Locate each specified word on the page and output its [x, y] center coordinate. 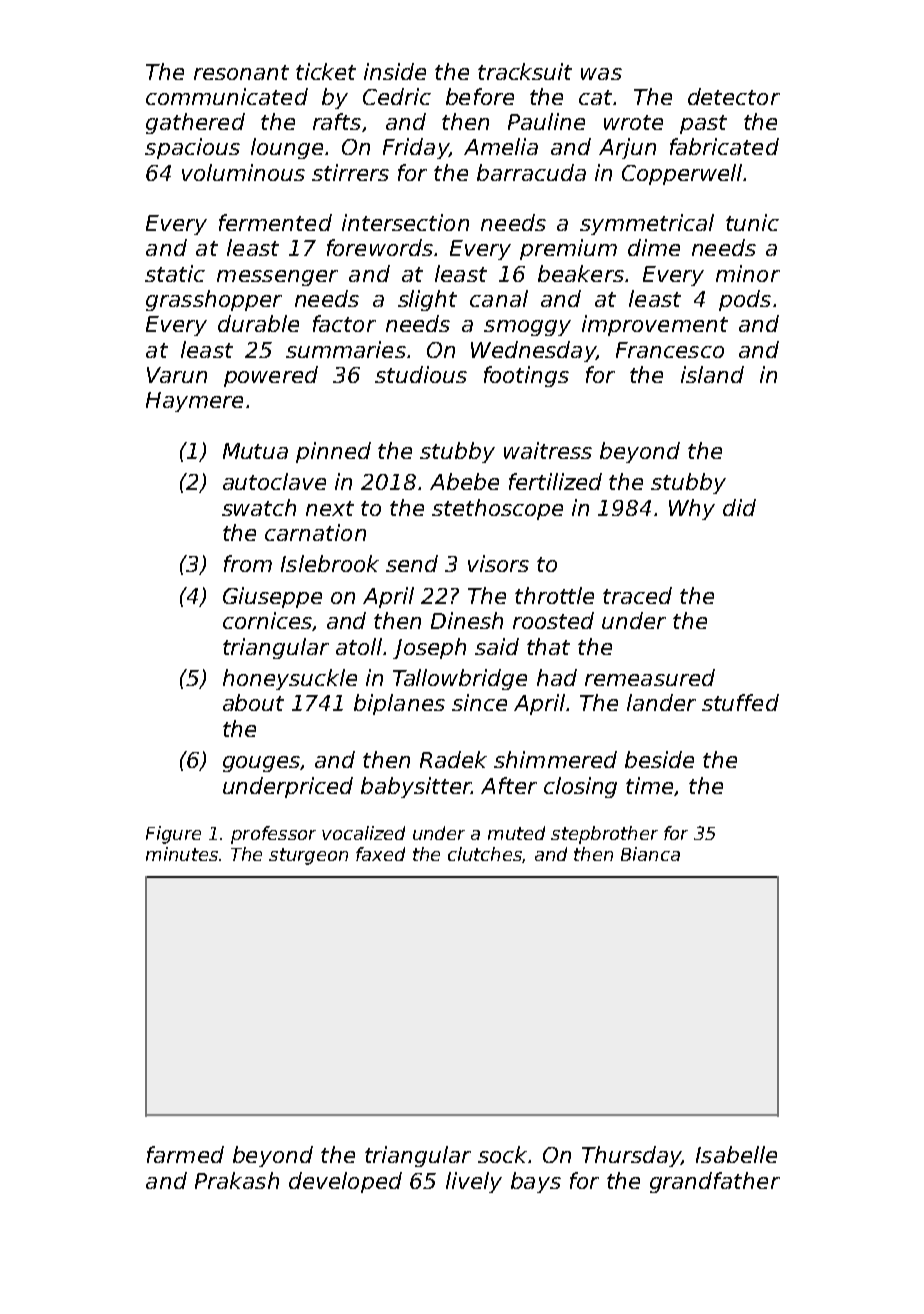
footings [526, 376]
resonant [241, 72]
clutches [485, 854]
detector [734, 96]
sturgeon [308, 856]
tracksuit [525, 71]
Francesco [670, 350]
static [175, 273]
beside [659, 759]
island [712, 374]
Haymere [194, 402]
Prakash [237, 1180]
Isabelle [736, 1154]
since [479, 702]
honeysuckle [290, 679]
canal [499, 298]
